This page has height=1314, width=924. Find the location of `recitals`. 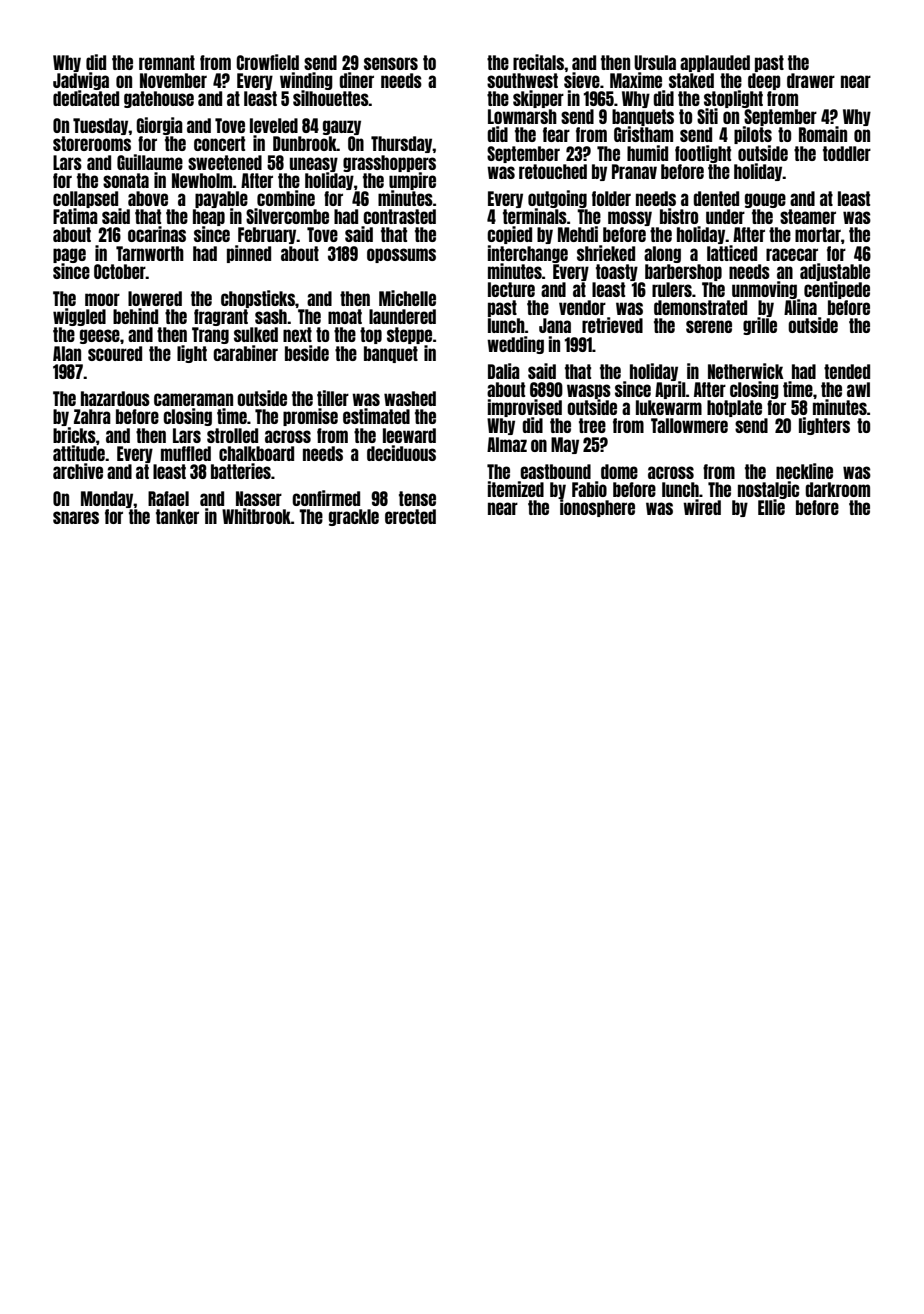

recitals is located at coordinates (538, 62).
